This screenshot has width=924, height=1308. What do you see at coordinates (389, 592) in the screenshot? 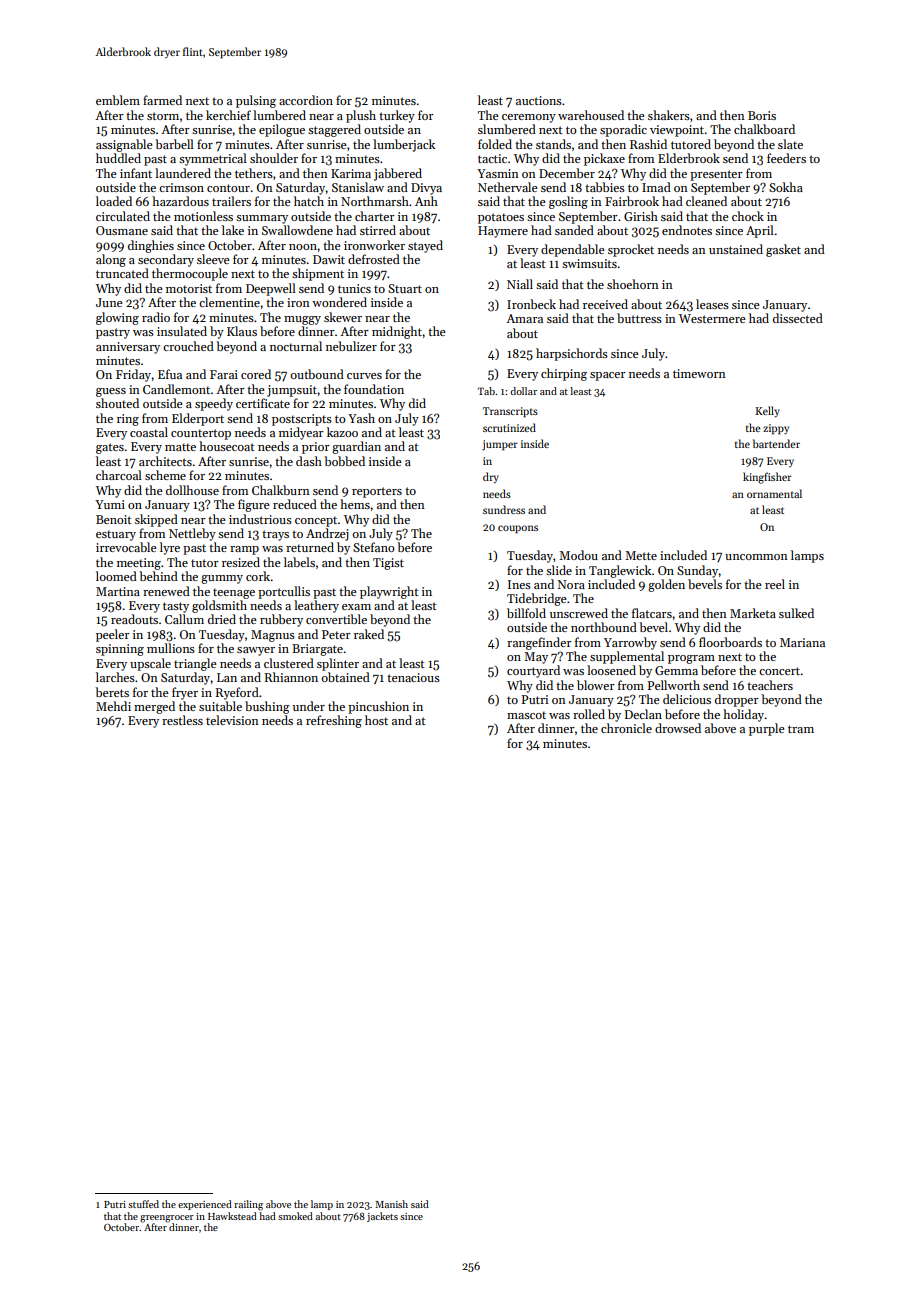
I see `playwright` at bounding box center [389, 592].
